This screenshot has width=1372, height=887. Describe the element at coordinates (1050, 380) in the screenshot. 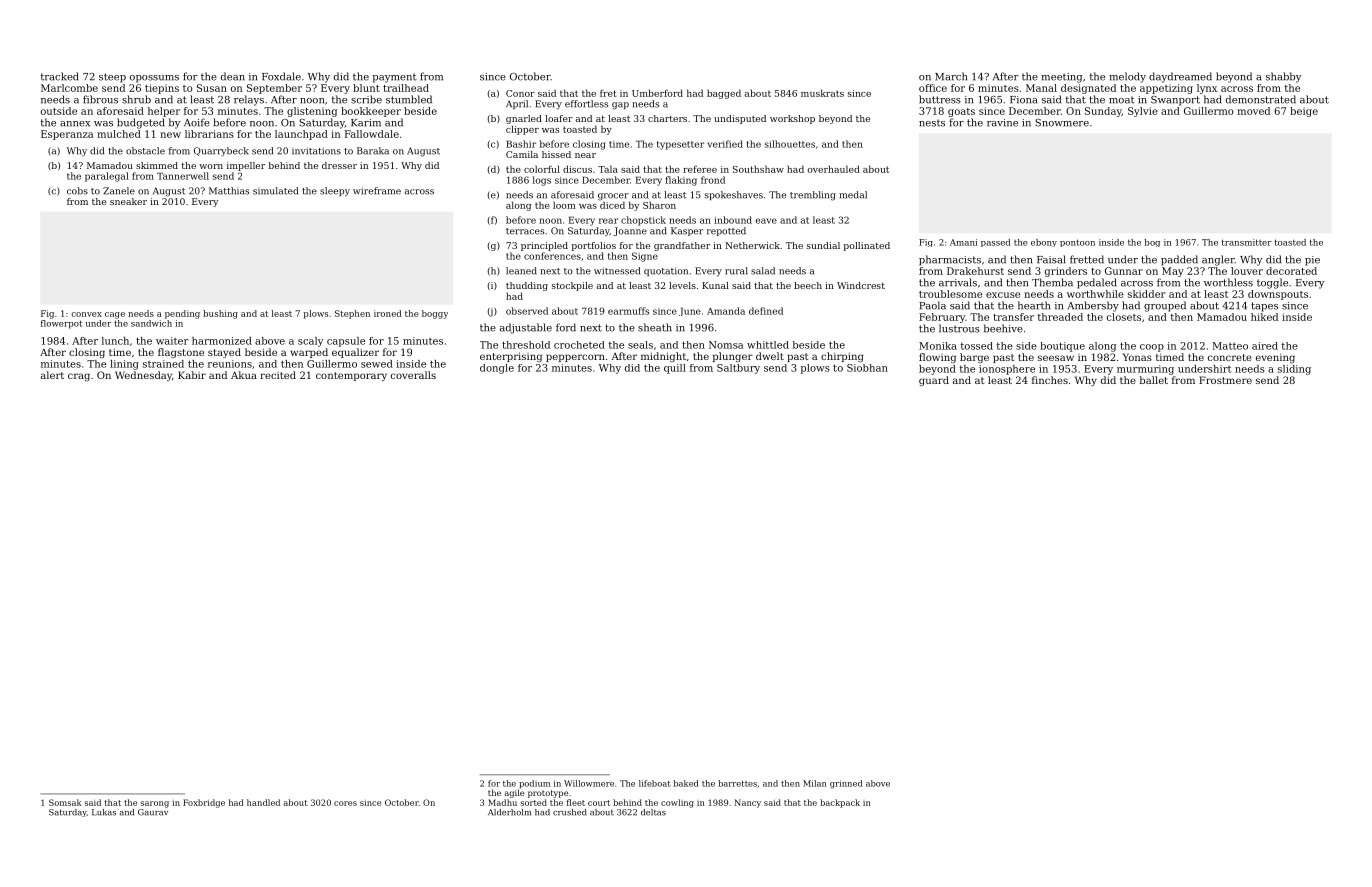

I see `finches` at that location.
